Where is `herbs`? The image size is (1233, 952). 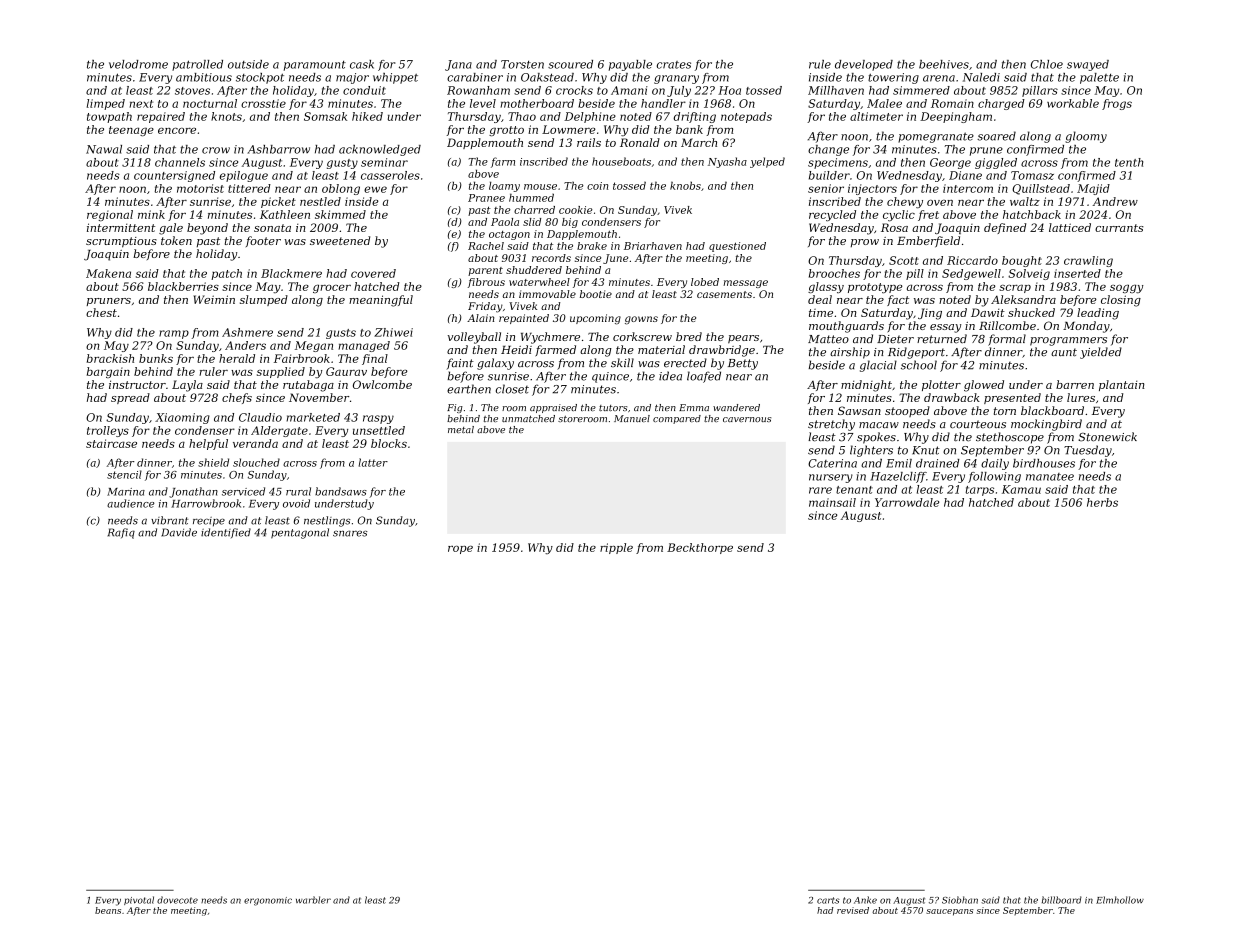
herbs is located at coordinates (1102, 502).
